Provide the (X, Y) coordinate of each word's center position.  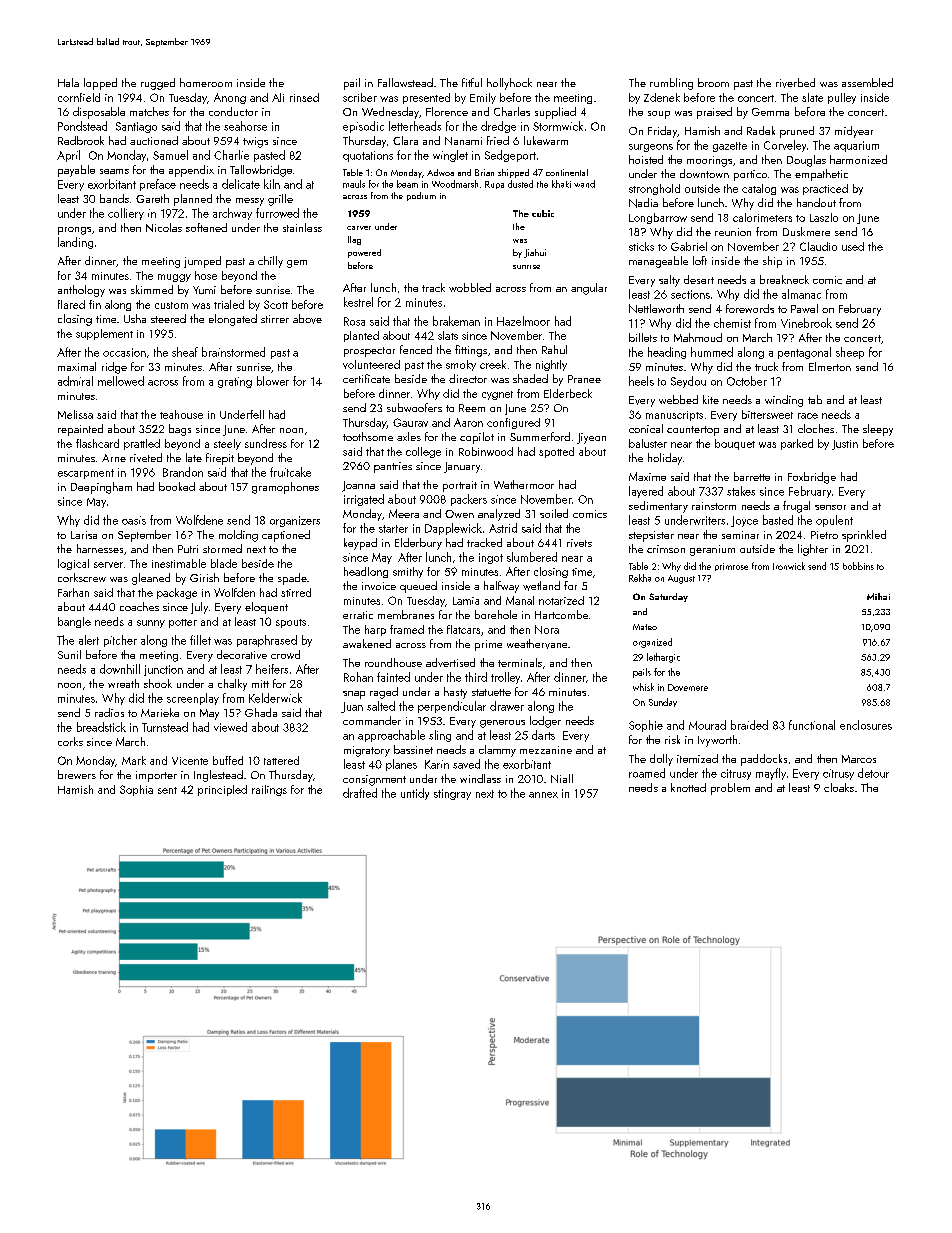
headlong (366, 572)
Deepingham (101, 488)
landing (75, 243)
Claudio (818, 246)
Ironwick (789, 566)
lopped (100, 84)
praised (714, 113)
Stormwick (558, 126)
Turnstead (165, 727)
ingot (491, 558)
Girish (204, 577)
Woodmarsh (455, 184)
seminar (740, 535)
